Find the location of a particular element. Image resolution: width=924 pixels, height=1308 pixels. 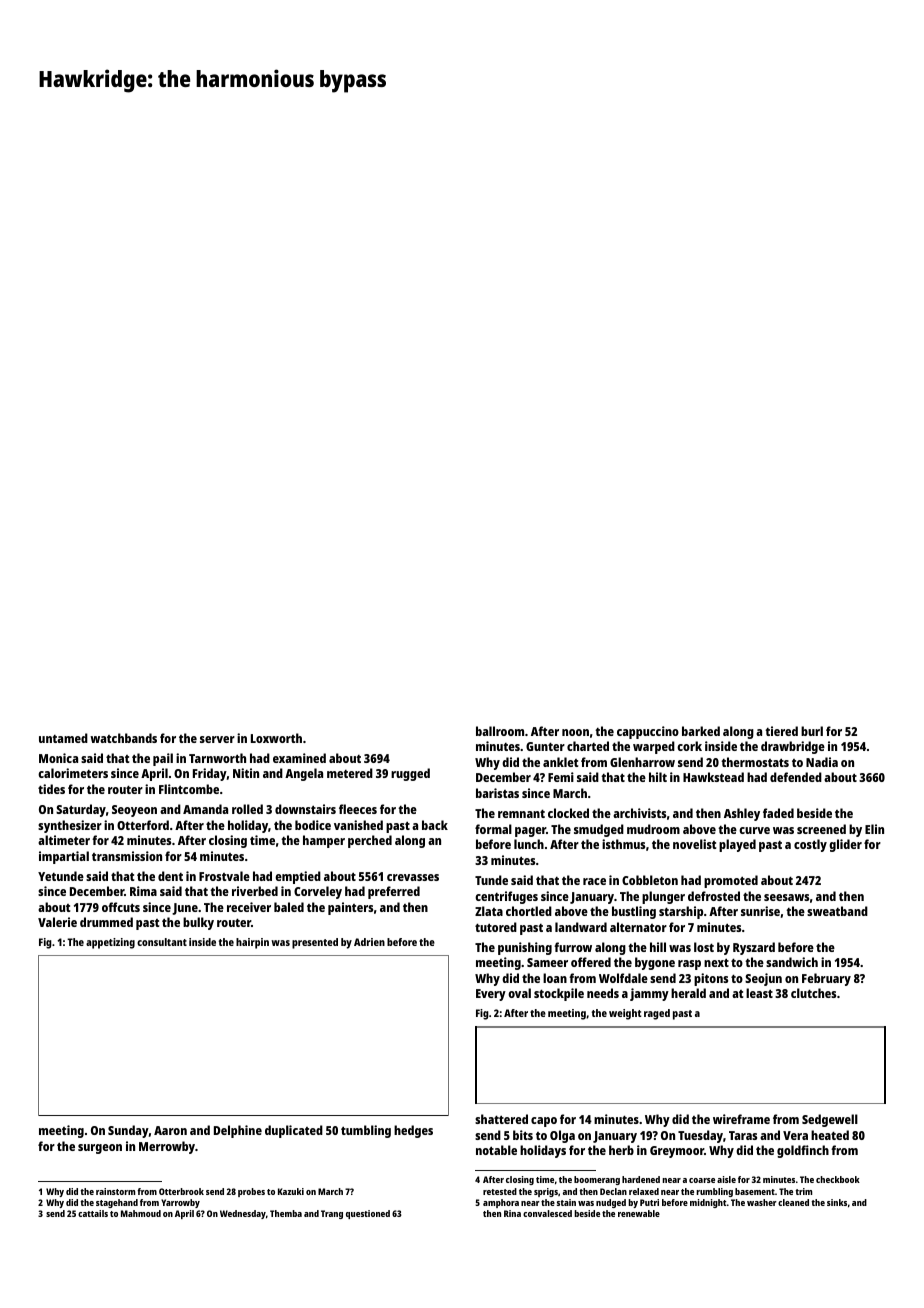

clutches is located at coordinates (813, 993).
